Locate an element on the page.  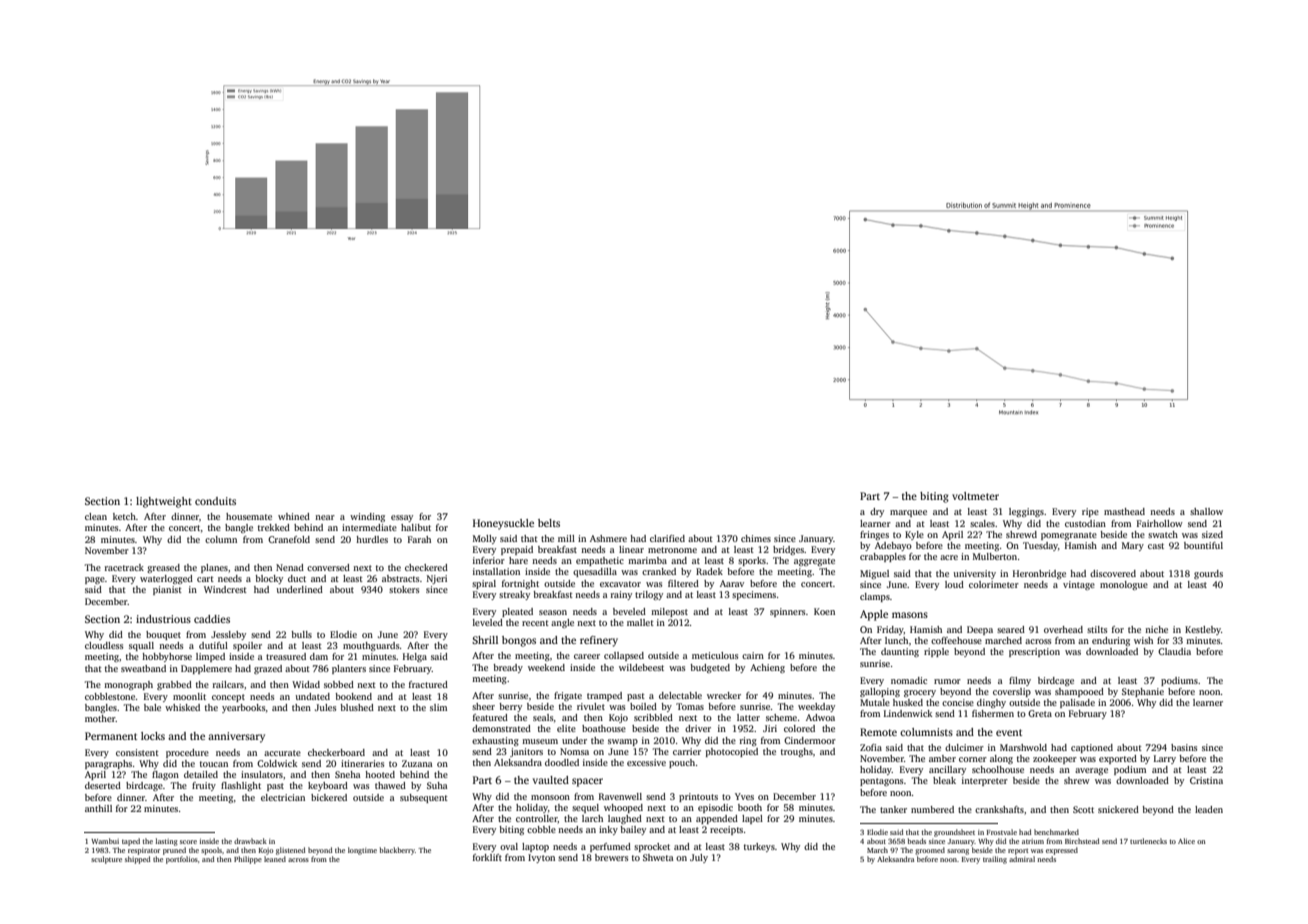
seared is located at coordinates (1011, 629).
